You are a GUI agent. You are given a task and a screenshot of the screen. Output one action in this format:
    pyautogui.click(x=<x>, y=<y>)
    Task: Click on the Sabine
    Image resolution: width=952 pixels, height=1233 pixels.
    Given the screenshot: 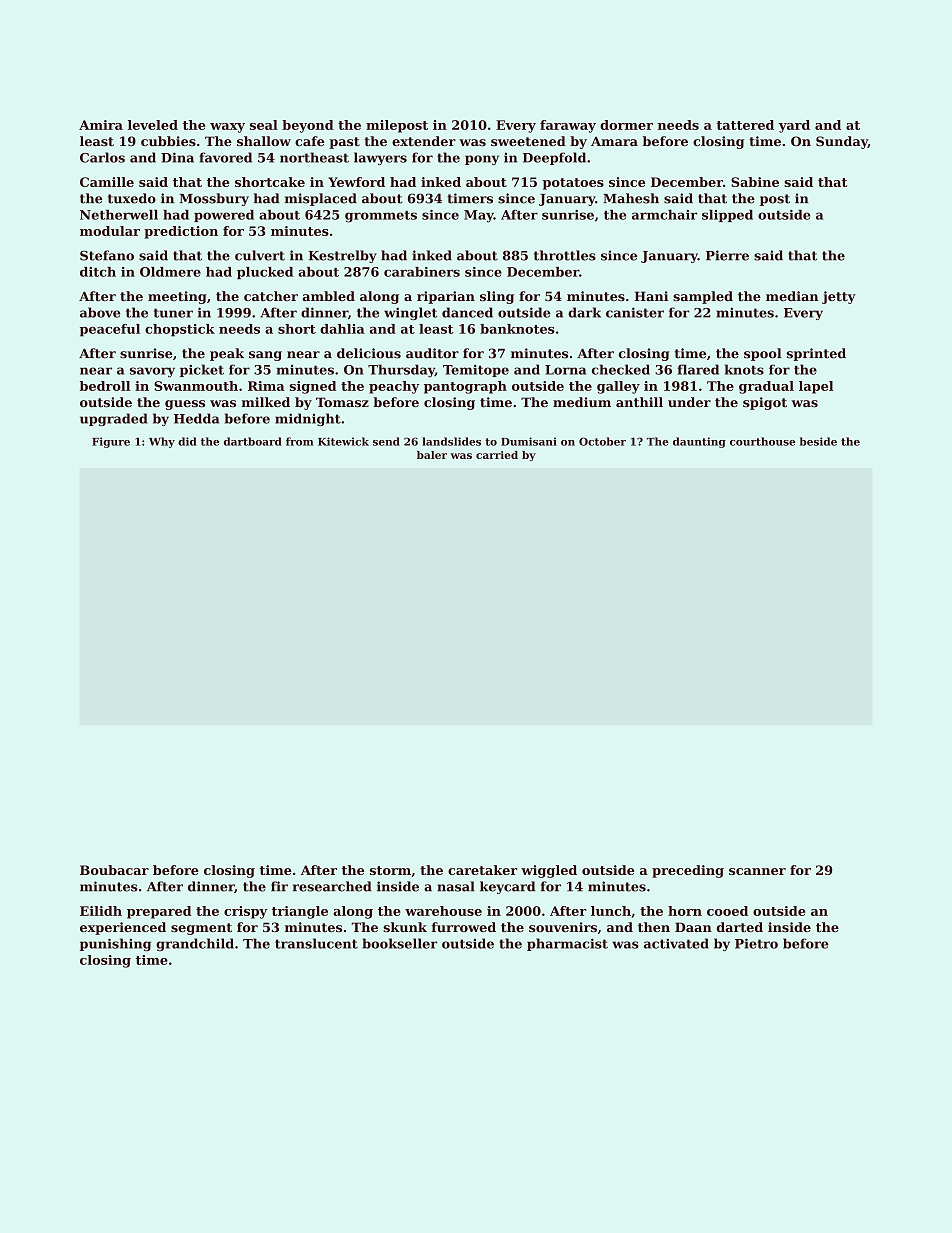 What is the action you would take?
    pyautogui.click(x=755, y=182)
